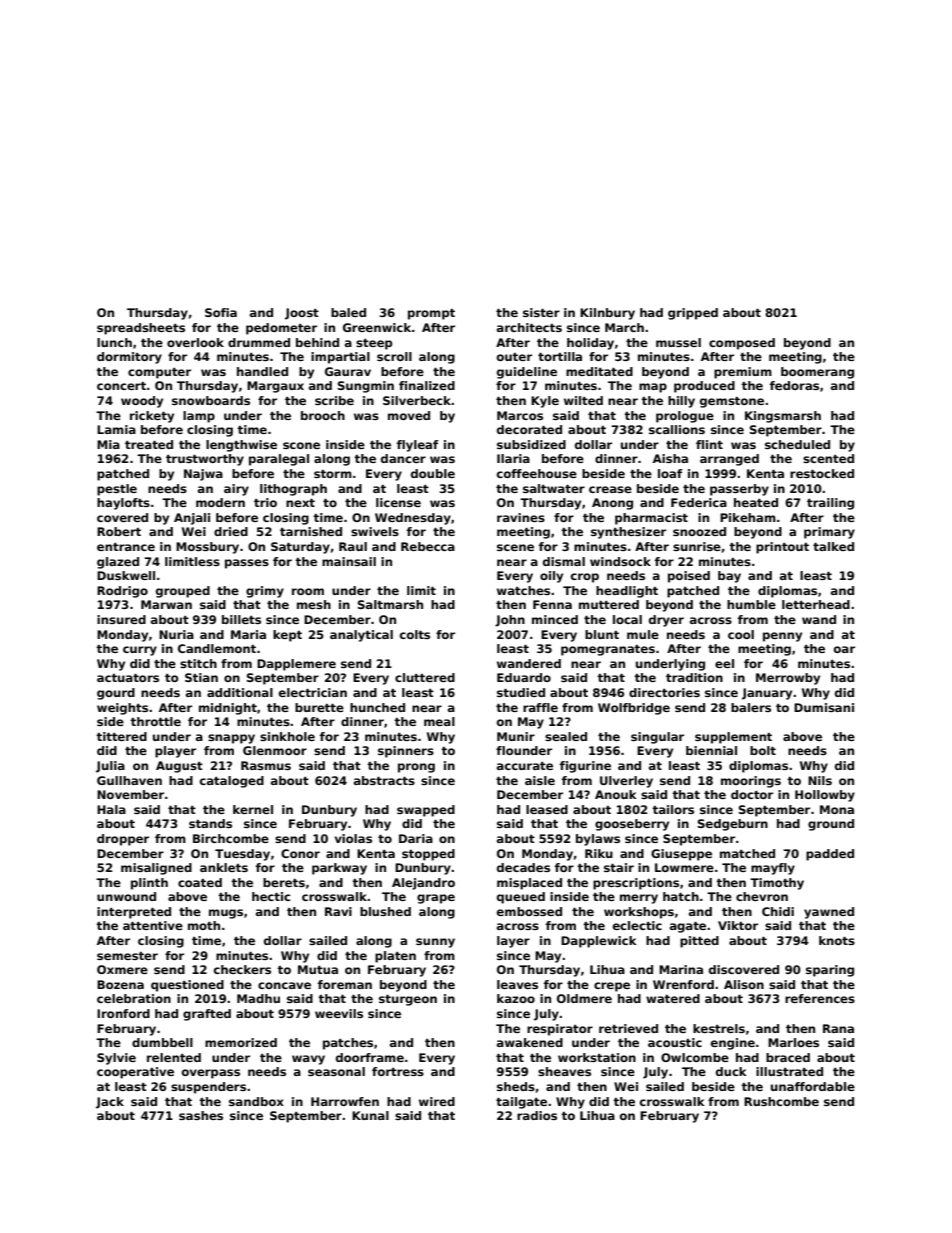  Describe the element at coordinates (514, 357) in the screenshot. I see `outer` at that location.
